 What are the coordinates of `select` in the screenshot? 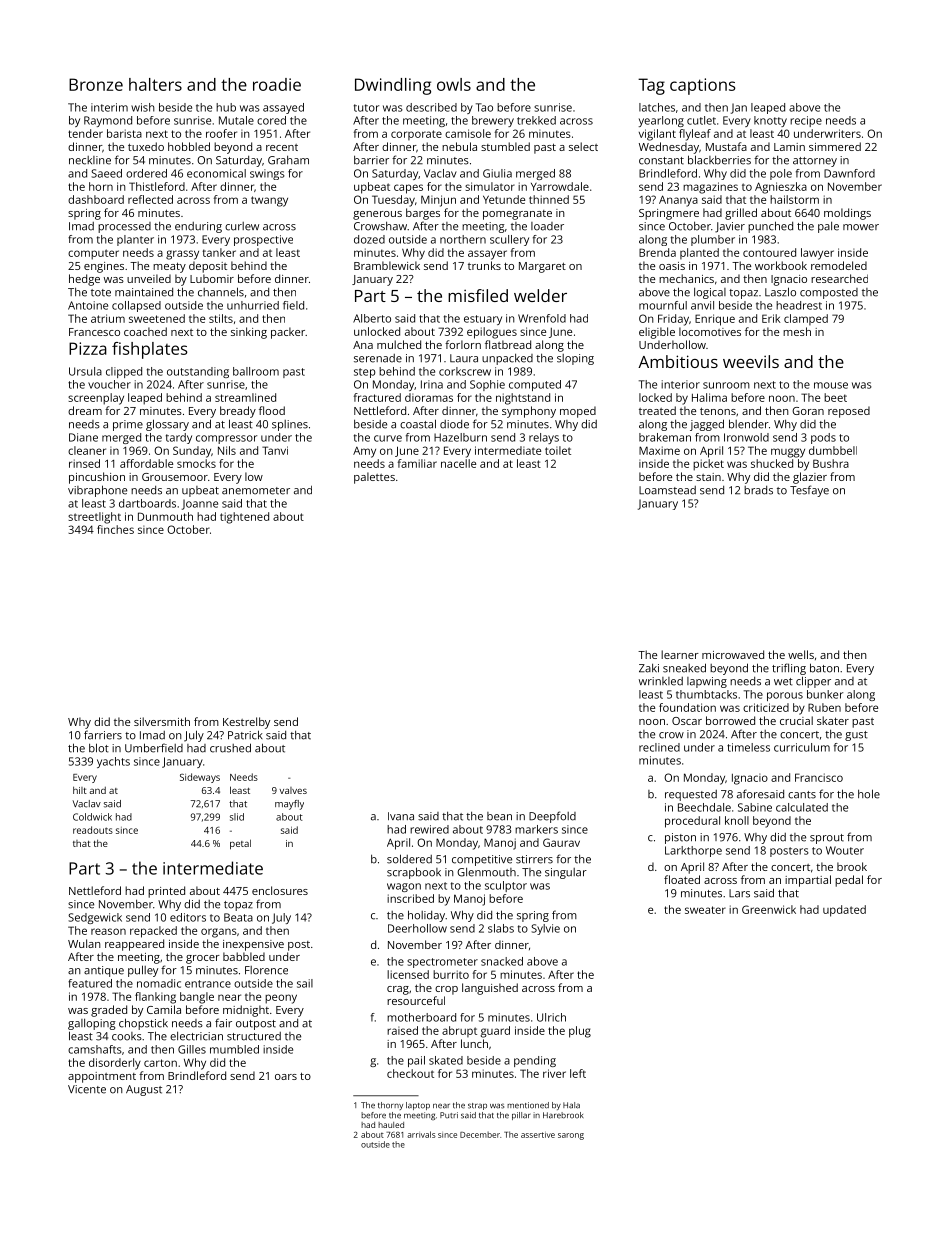 It's located at (583, 146).
